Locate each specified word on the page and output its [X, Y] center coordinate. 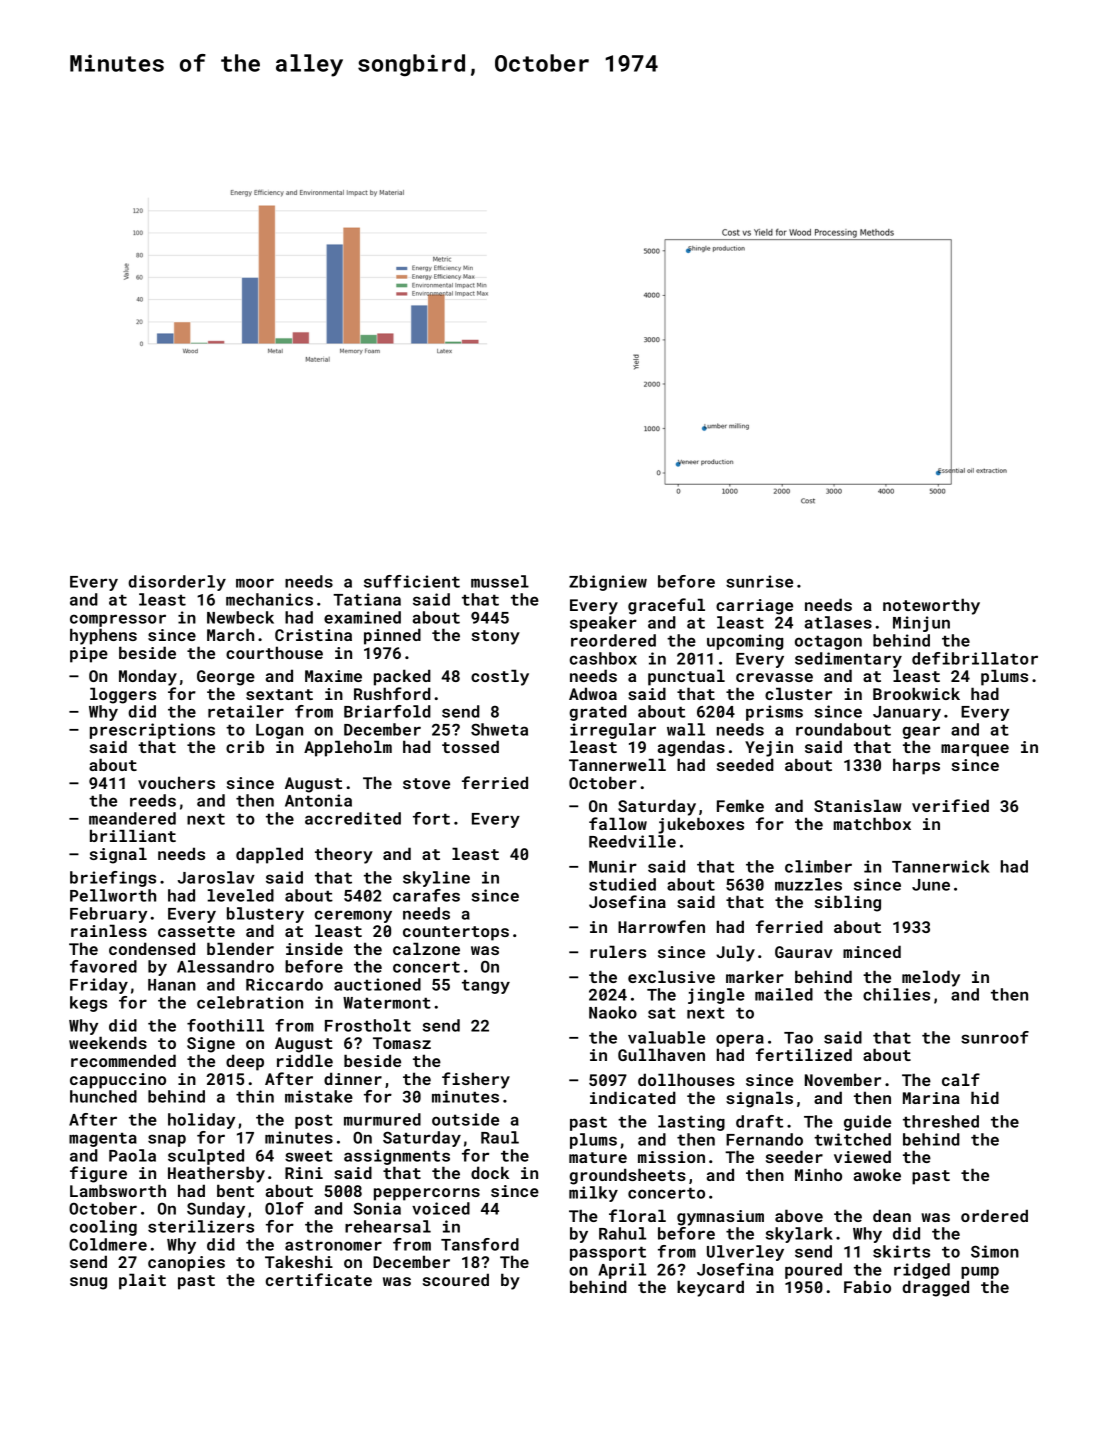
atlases [838, 622]
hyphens [103, 636]
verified [950, 805]
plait [142, 1281]
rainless [109, 930]
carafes [426, 895]
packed [402, 677]
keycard [710, 1288]
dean [892, 1215]
